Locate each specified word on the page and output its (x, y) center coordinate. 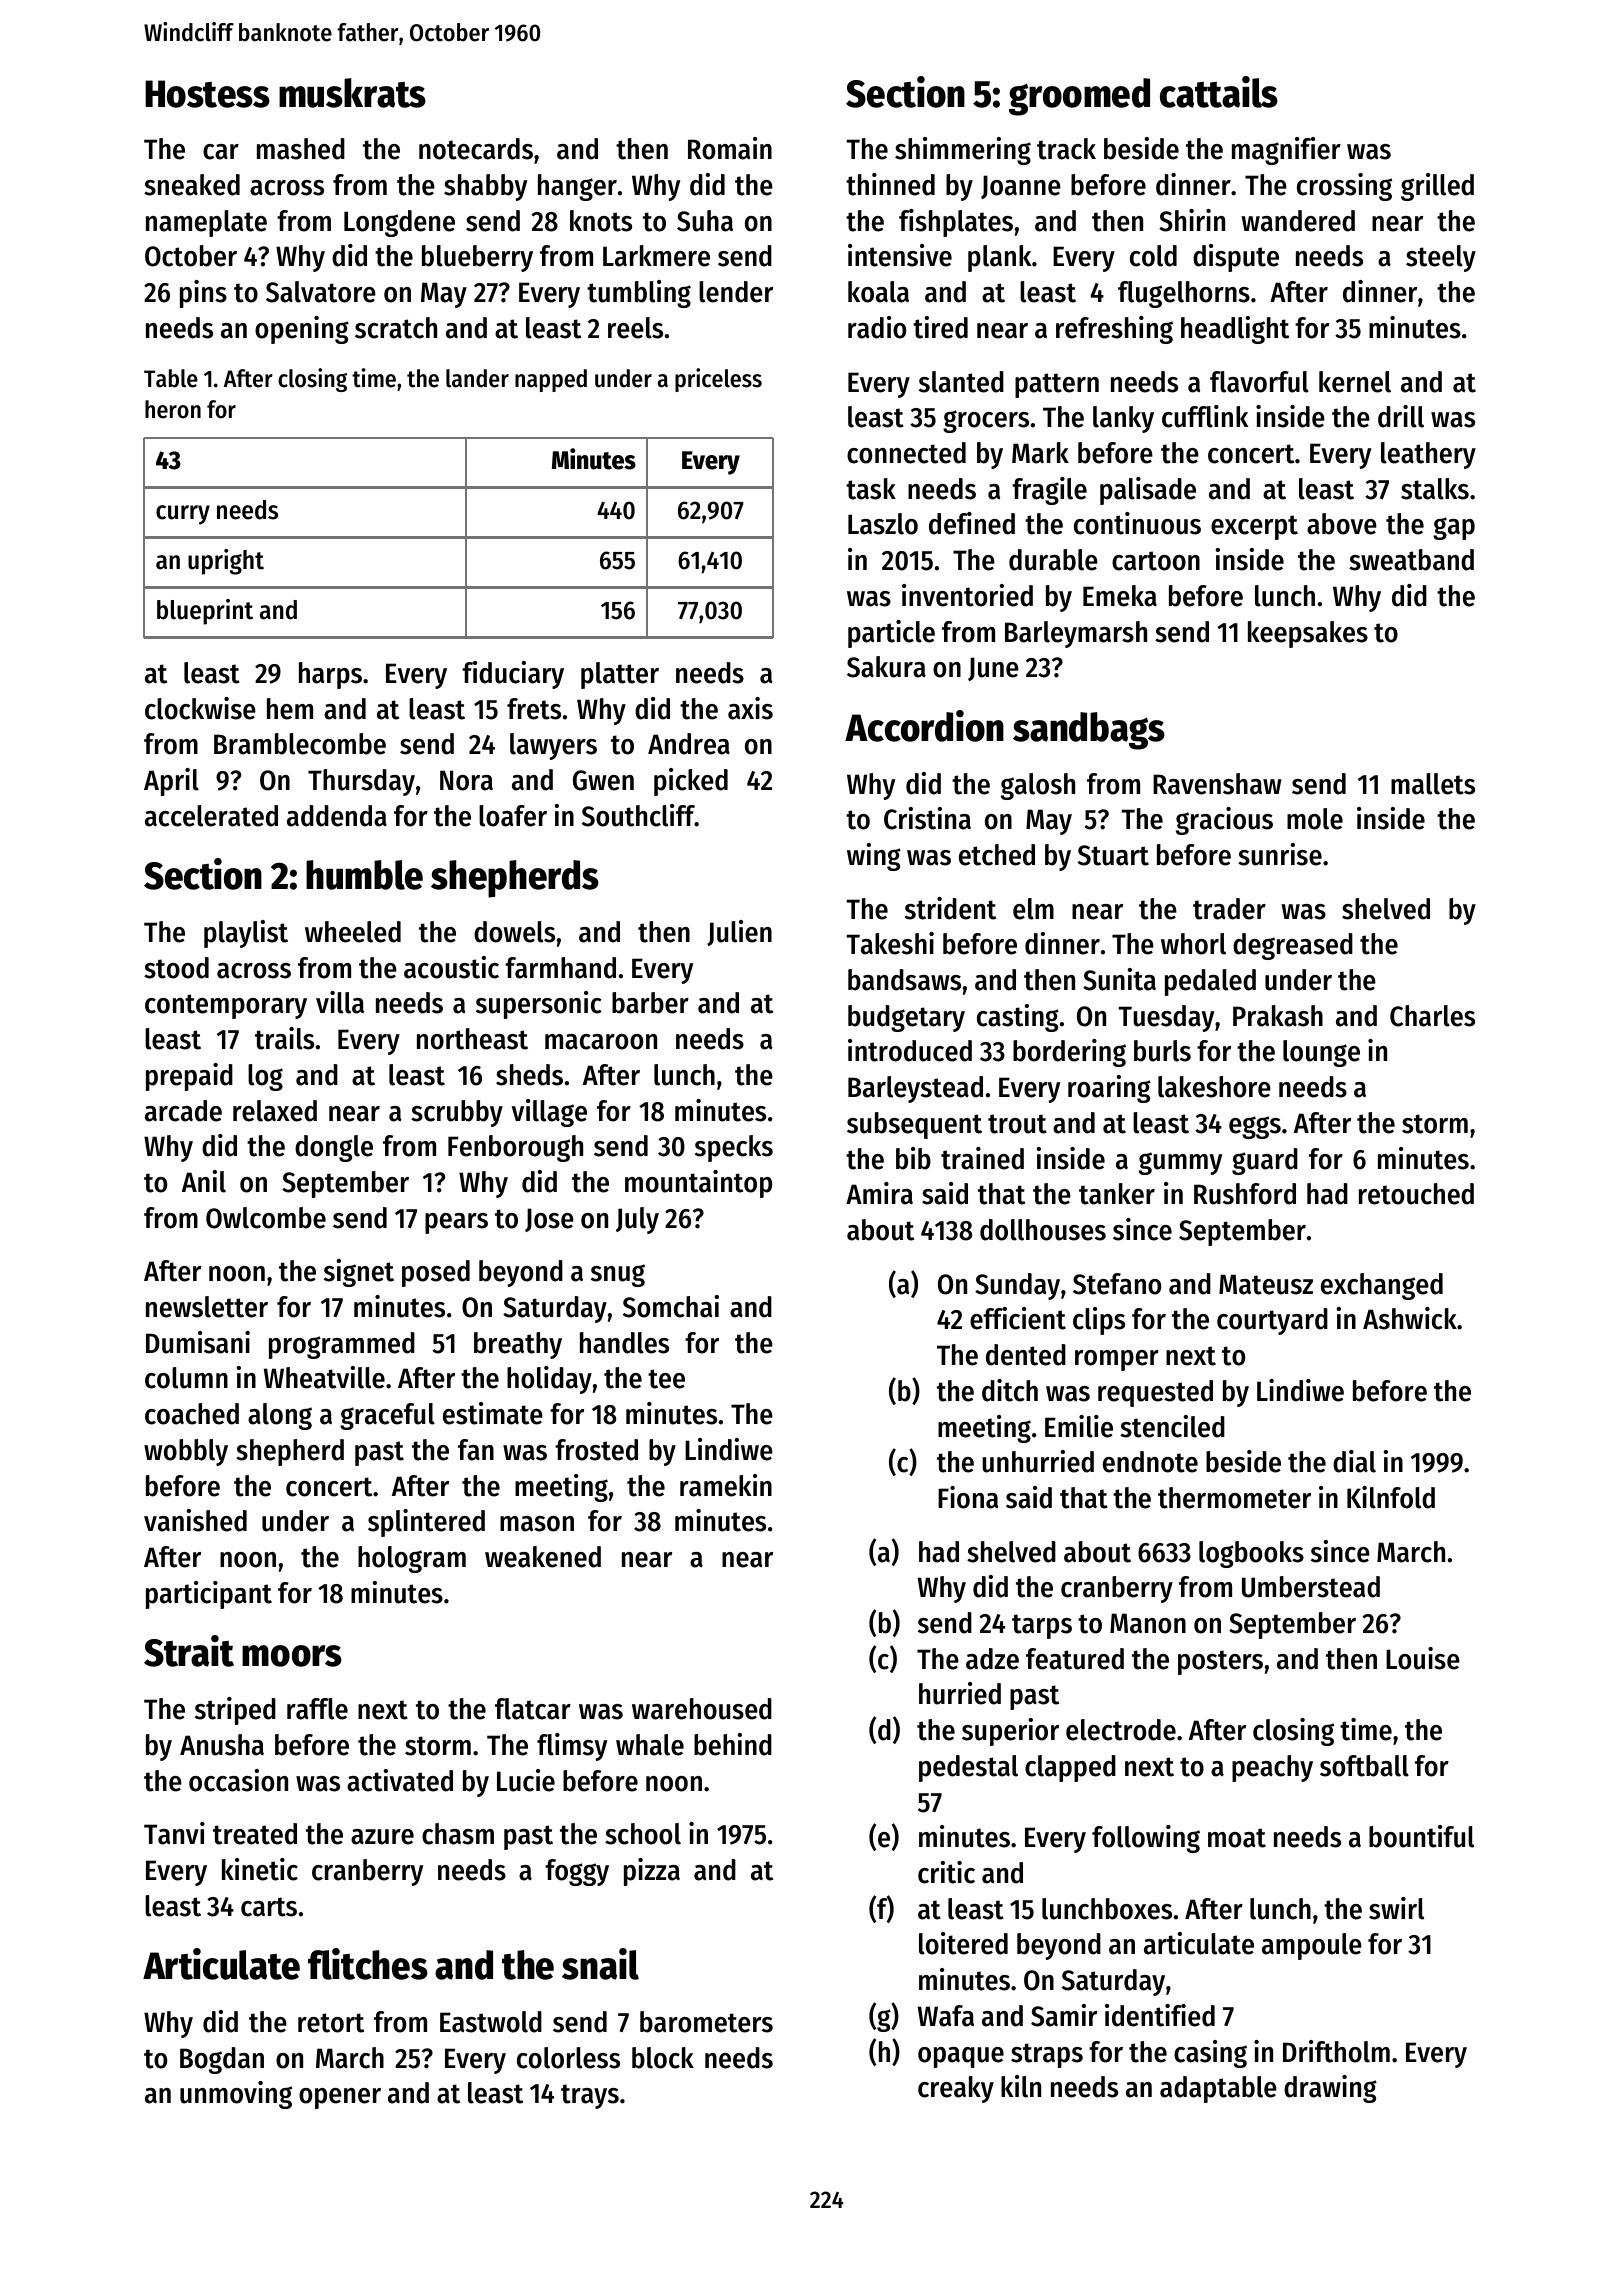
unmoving (236, 2095)
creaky (956, 2089)
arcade (183, 1111)
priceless (718, 380)
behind (733, 1744)
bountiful (1421, 1836)
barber (650, 1003)
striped (235, 1711)
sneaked (192, 185)
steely (1441, 258)
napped (551, 380)
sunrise (1280, 854)
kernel (1355, 382)
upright (226, 562)
